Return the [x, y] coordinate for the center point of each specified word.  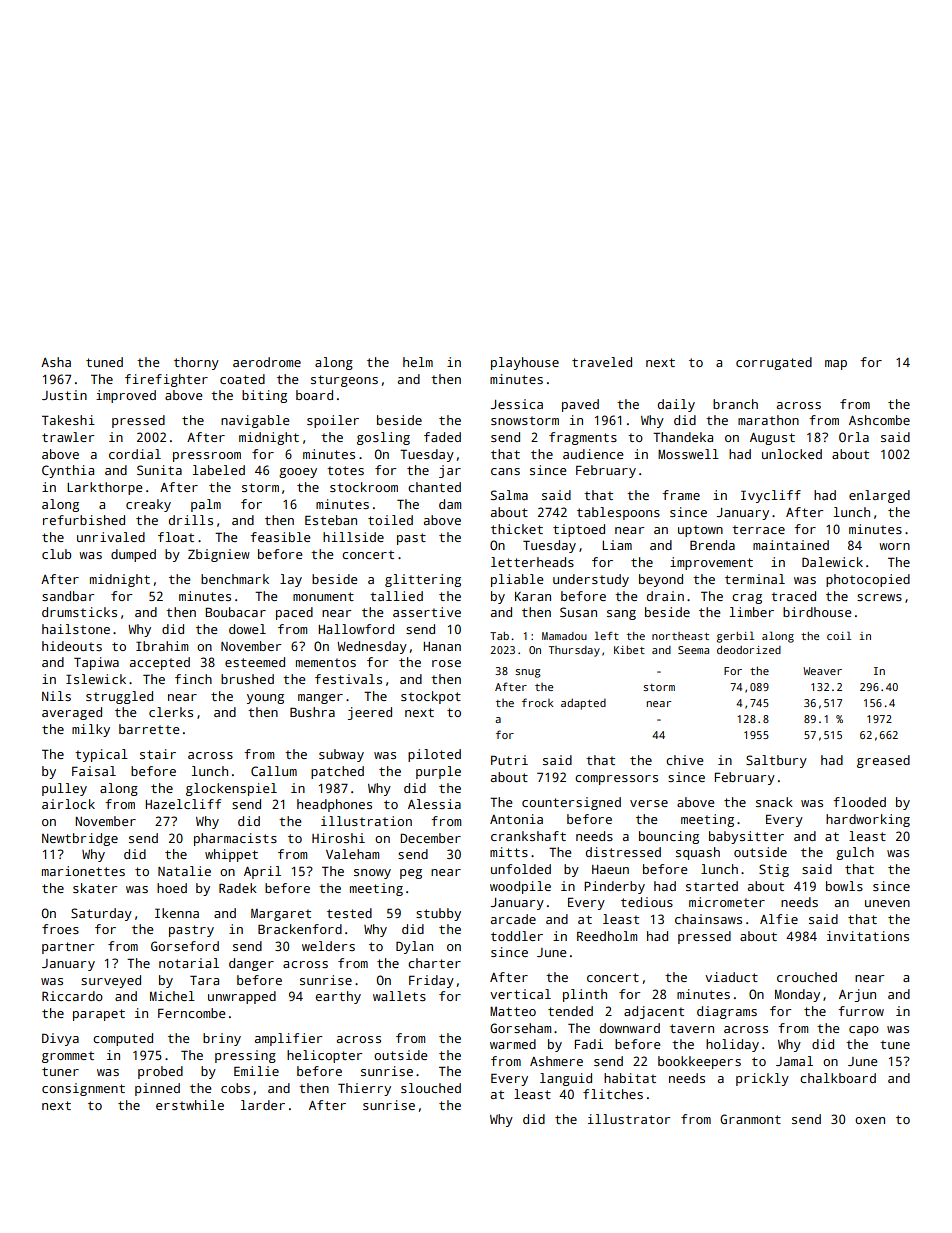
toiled [390, 520]
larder [263, 1105]
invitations [868, 936]
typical [101, 755]
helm [418, 362]
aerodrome [267, 362]
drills [191, 520]
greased [883, 761]
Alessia [434, 804]
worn [894, 546]
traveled [602, 362]
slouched [431, 1088]
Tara [204, 980]
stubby [438, 914]
